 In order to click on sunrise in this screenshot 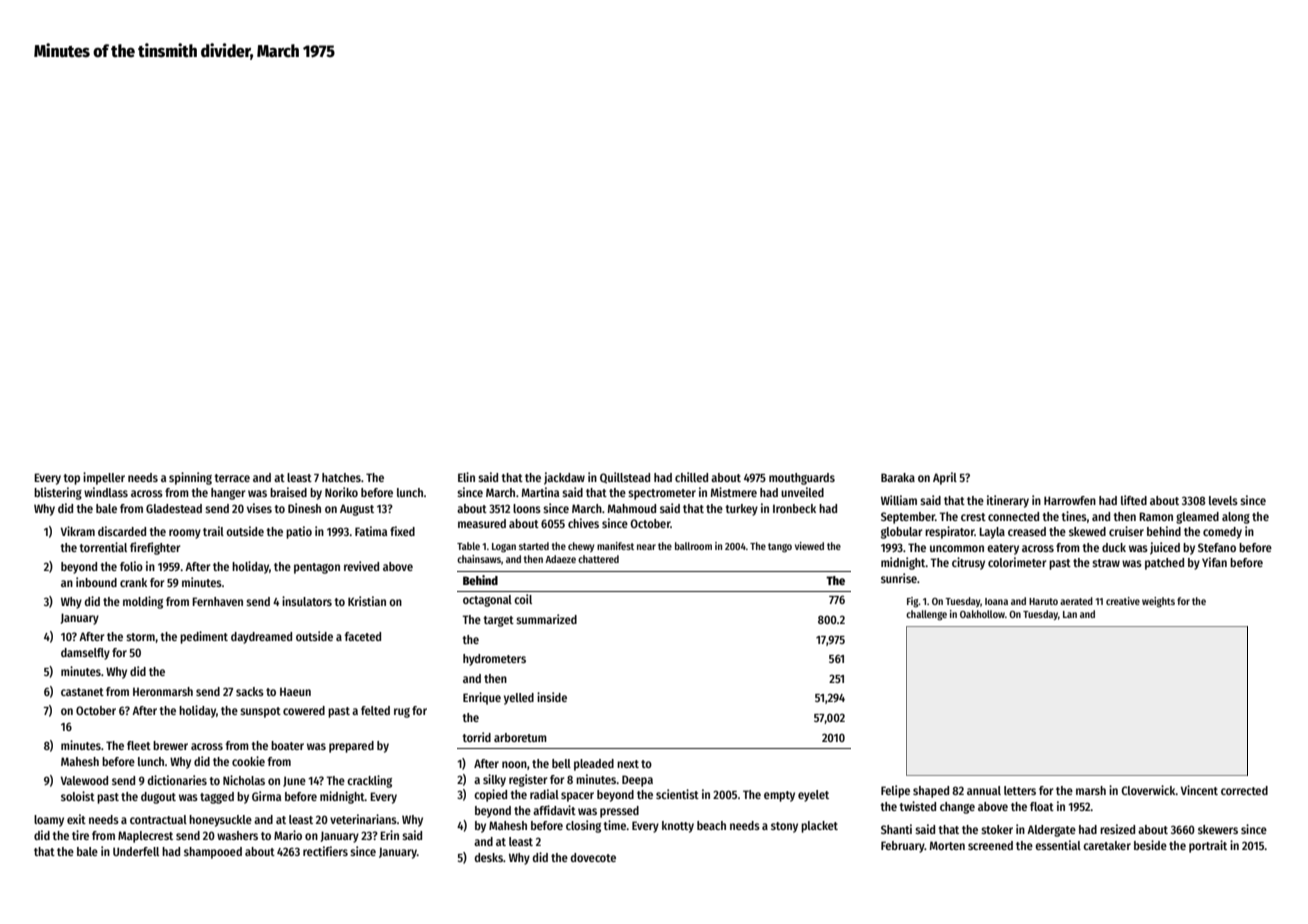, I will do `click(899, 578)`.
